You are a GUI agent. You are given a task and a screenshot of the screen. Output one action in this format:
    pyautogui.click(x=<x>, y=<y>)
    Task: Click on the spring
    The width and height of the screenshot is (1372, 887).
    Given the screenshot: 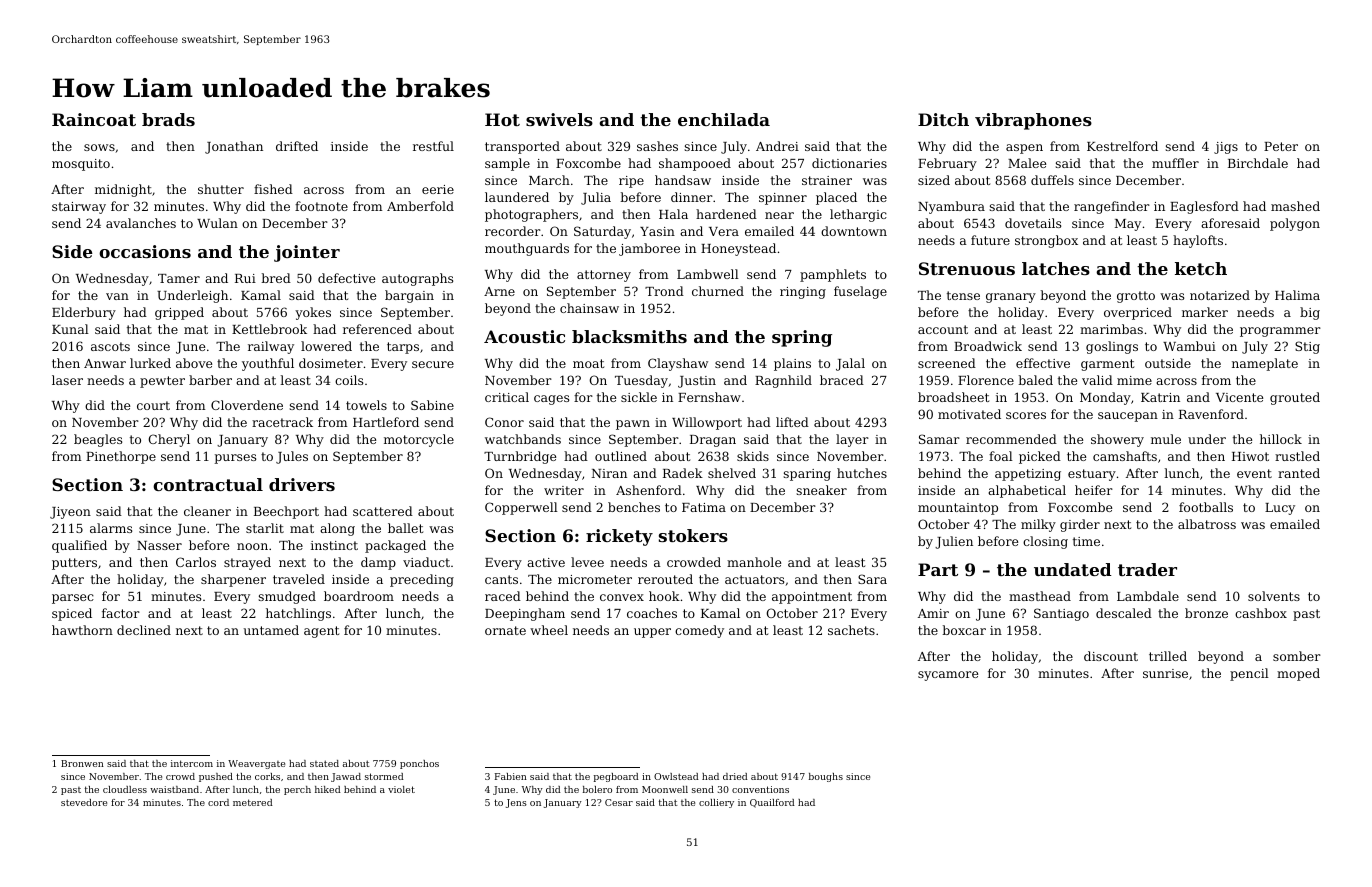 What is the action you would take?
    pyautogui.click(x=802, y=338)
